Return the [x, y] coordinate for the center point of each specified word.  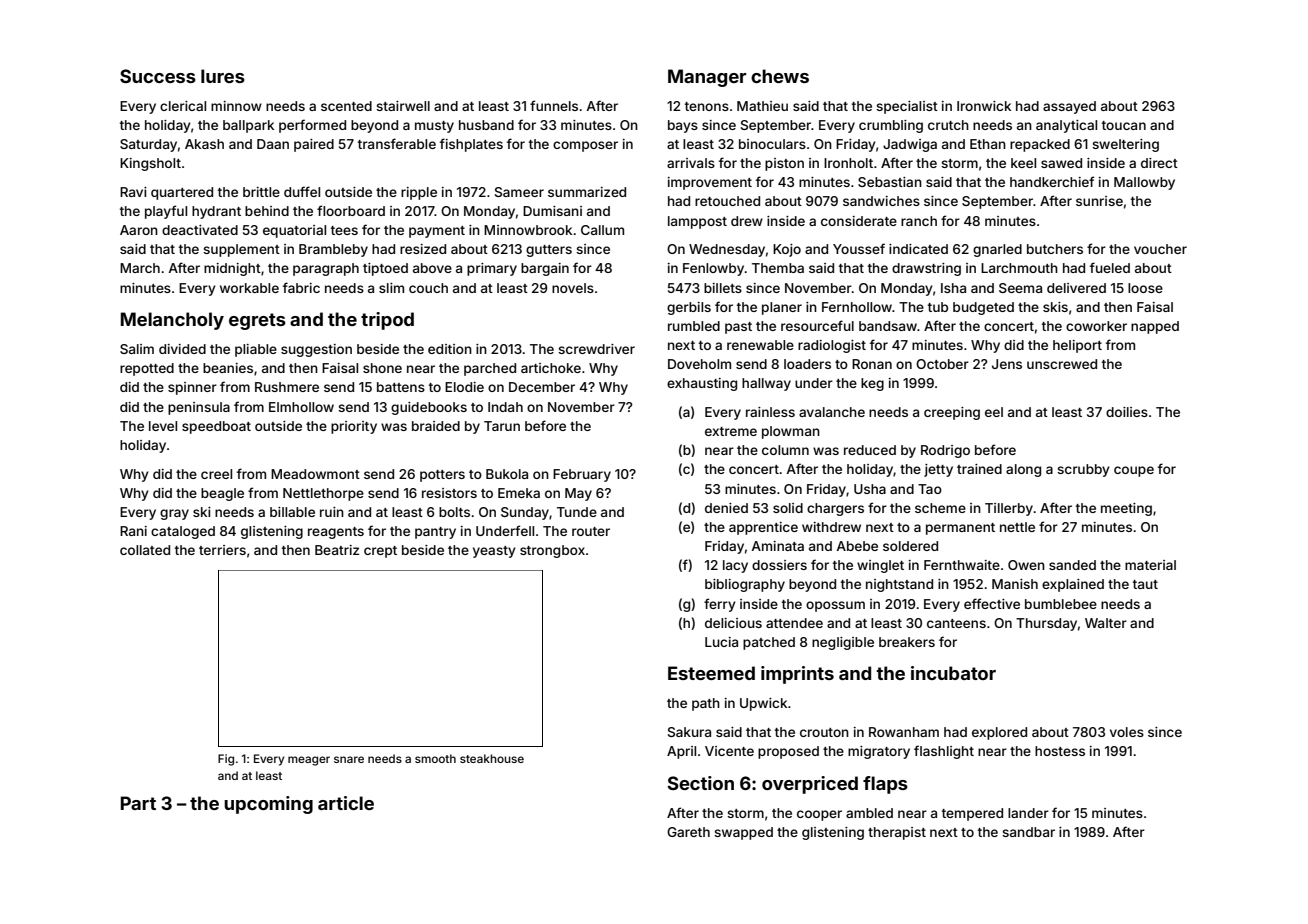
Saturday [148, 145]
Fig [226, 760]
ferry [720, 605]
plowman [791, 432]
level [163, 426]
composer [585, 146]
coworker [1096, 326]
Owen [1026, 565]
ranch [919, 221]
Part [138, 803]
